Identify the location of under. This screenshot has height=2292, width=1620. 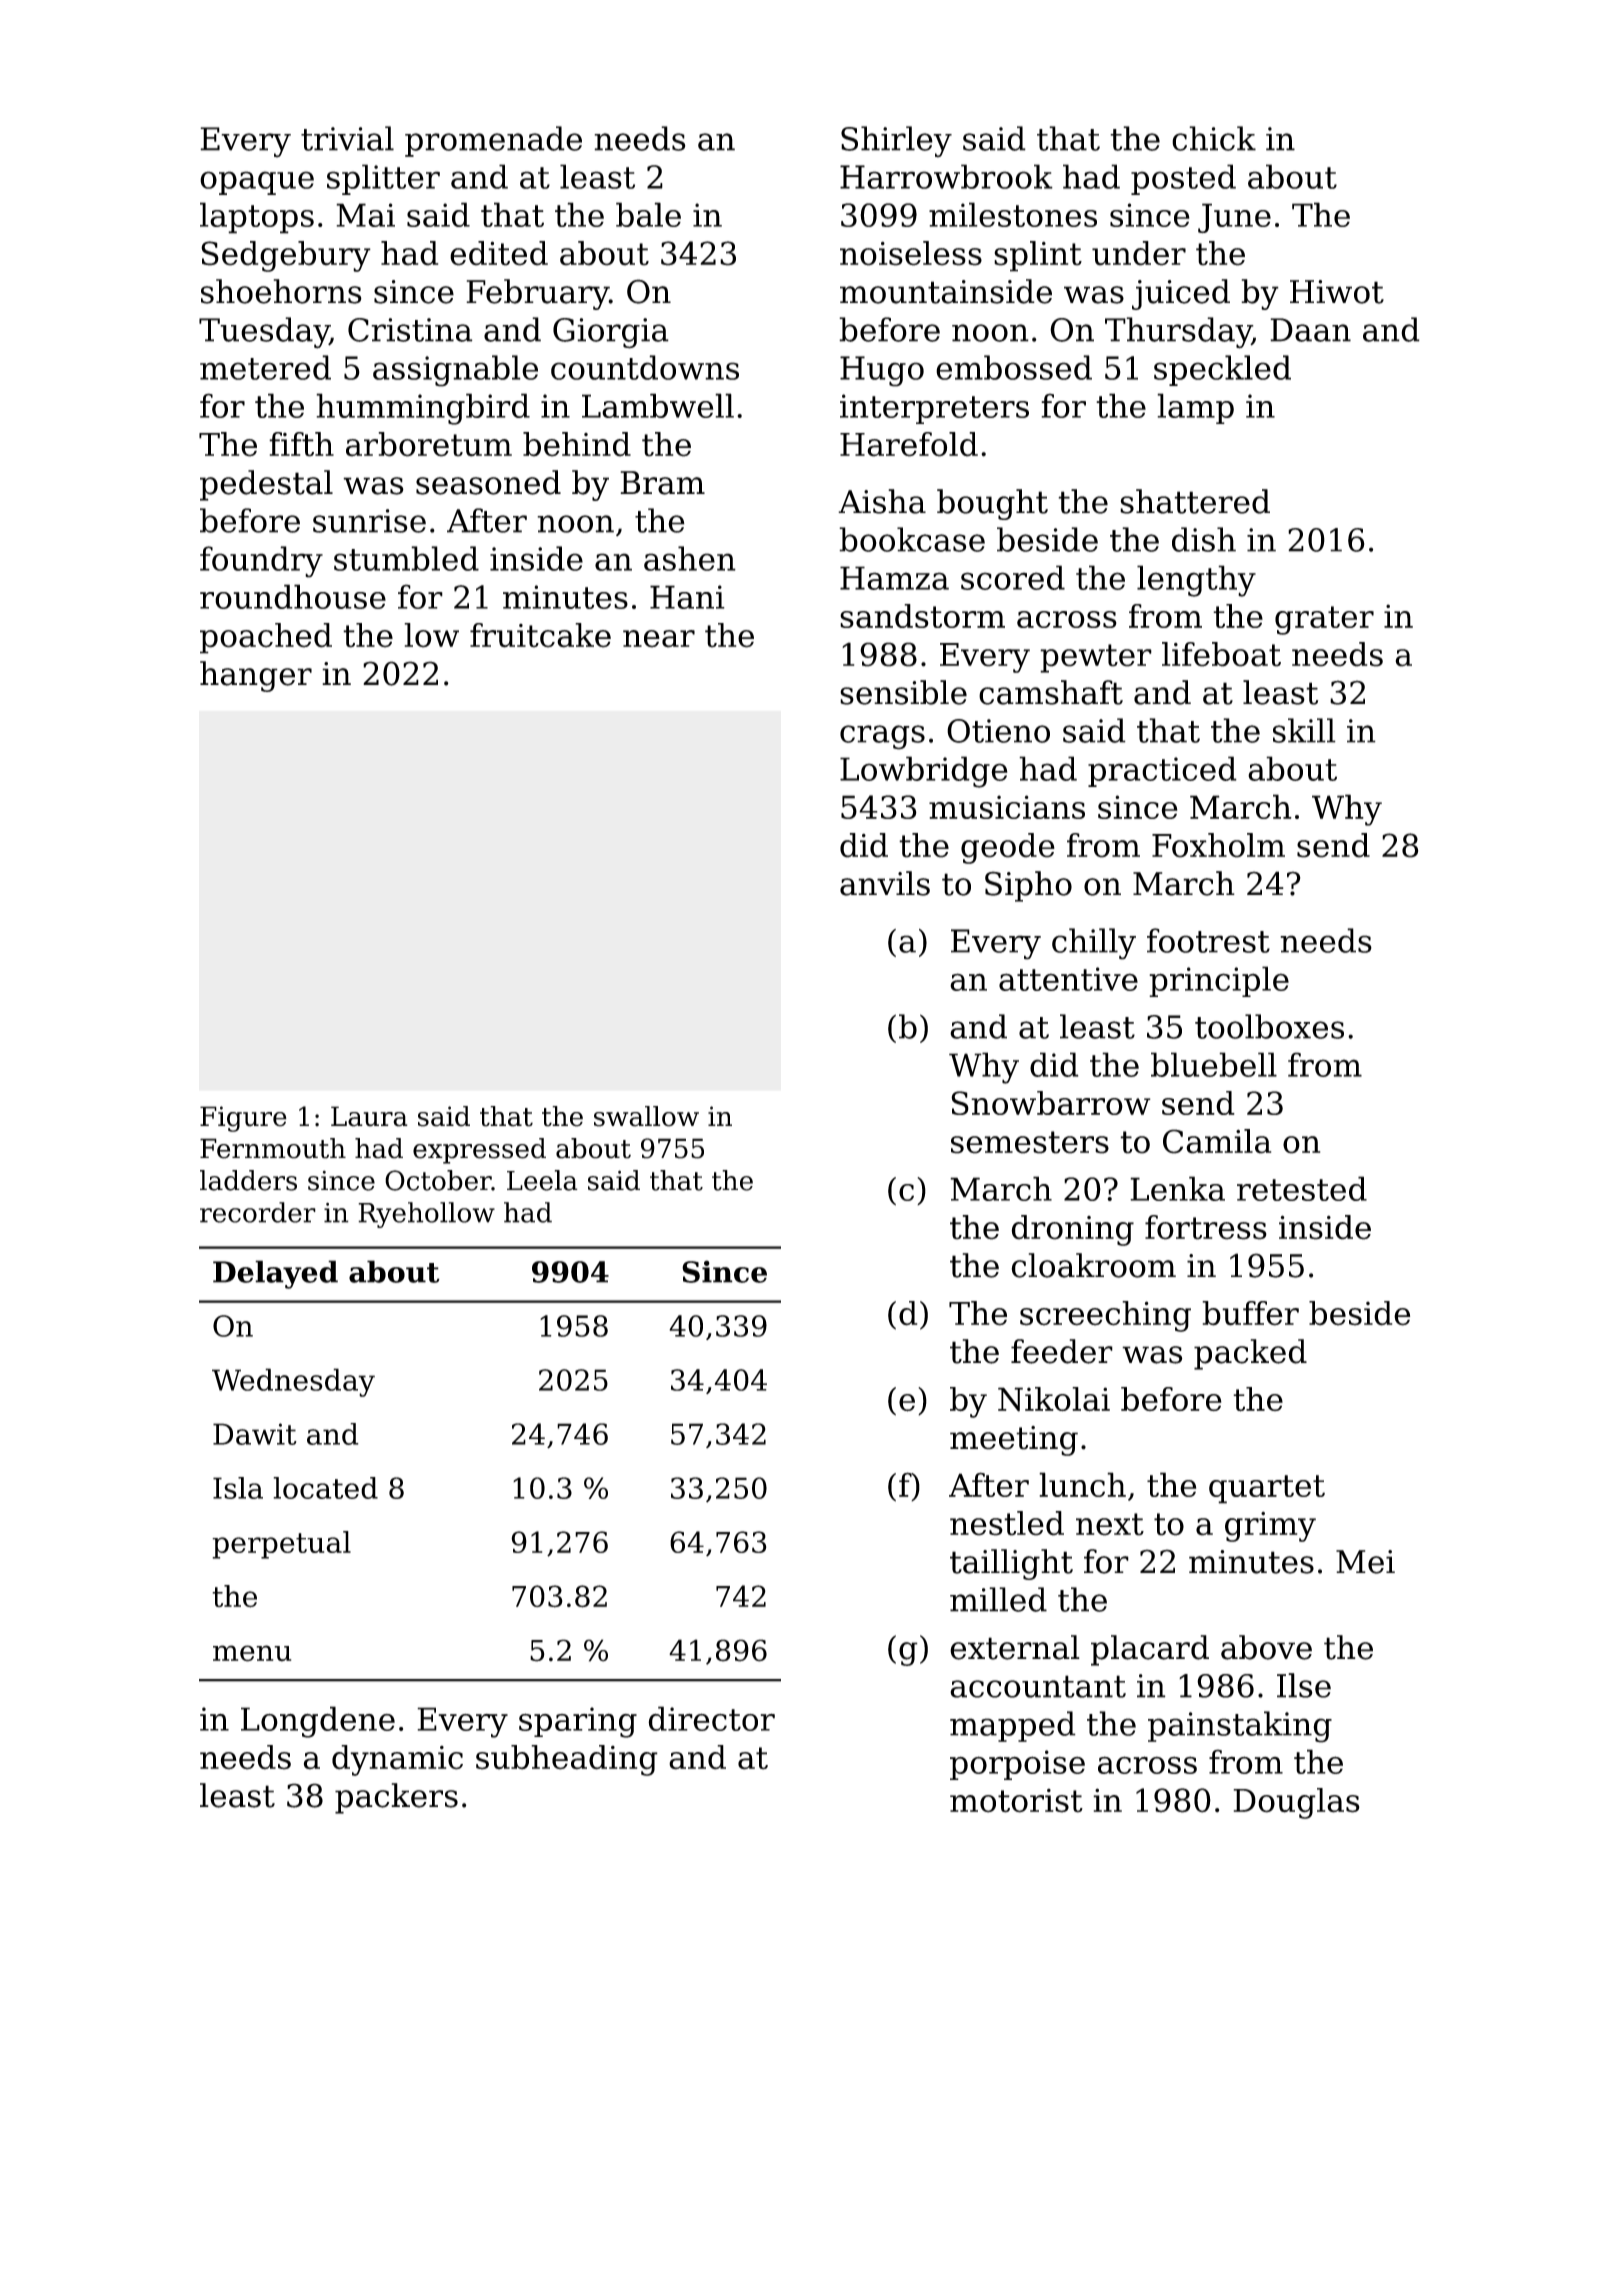
(1139, 253).
